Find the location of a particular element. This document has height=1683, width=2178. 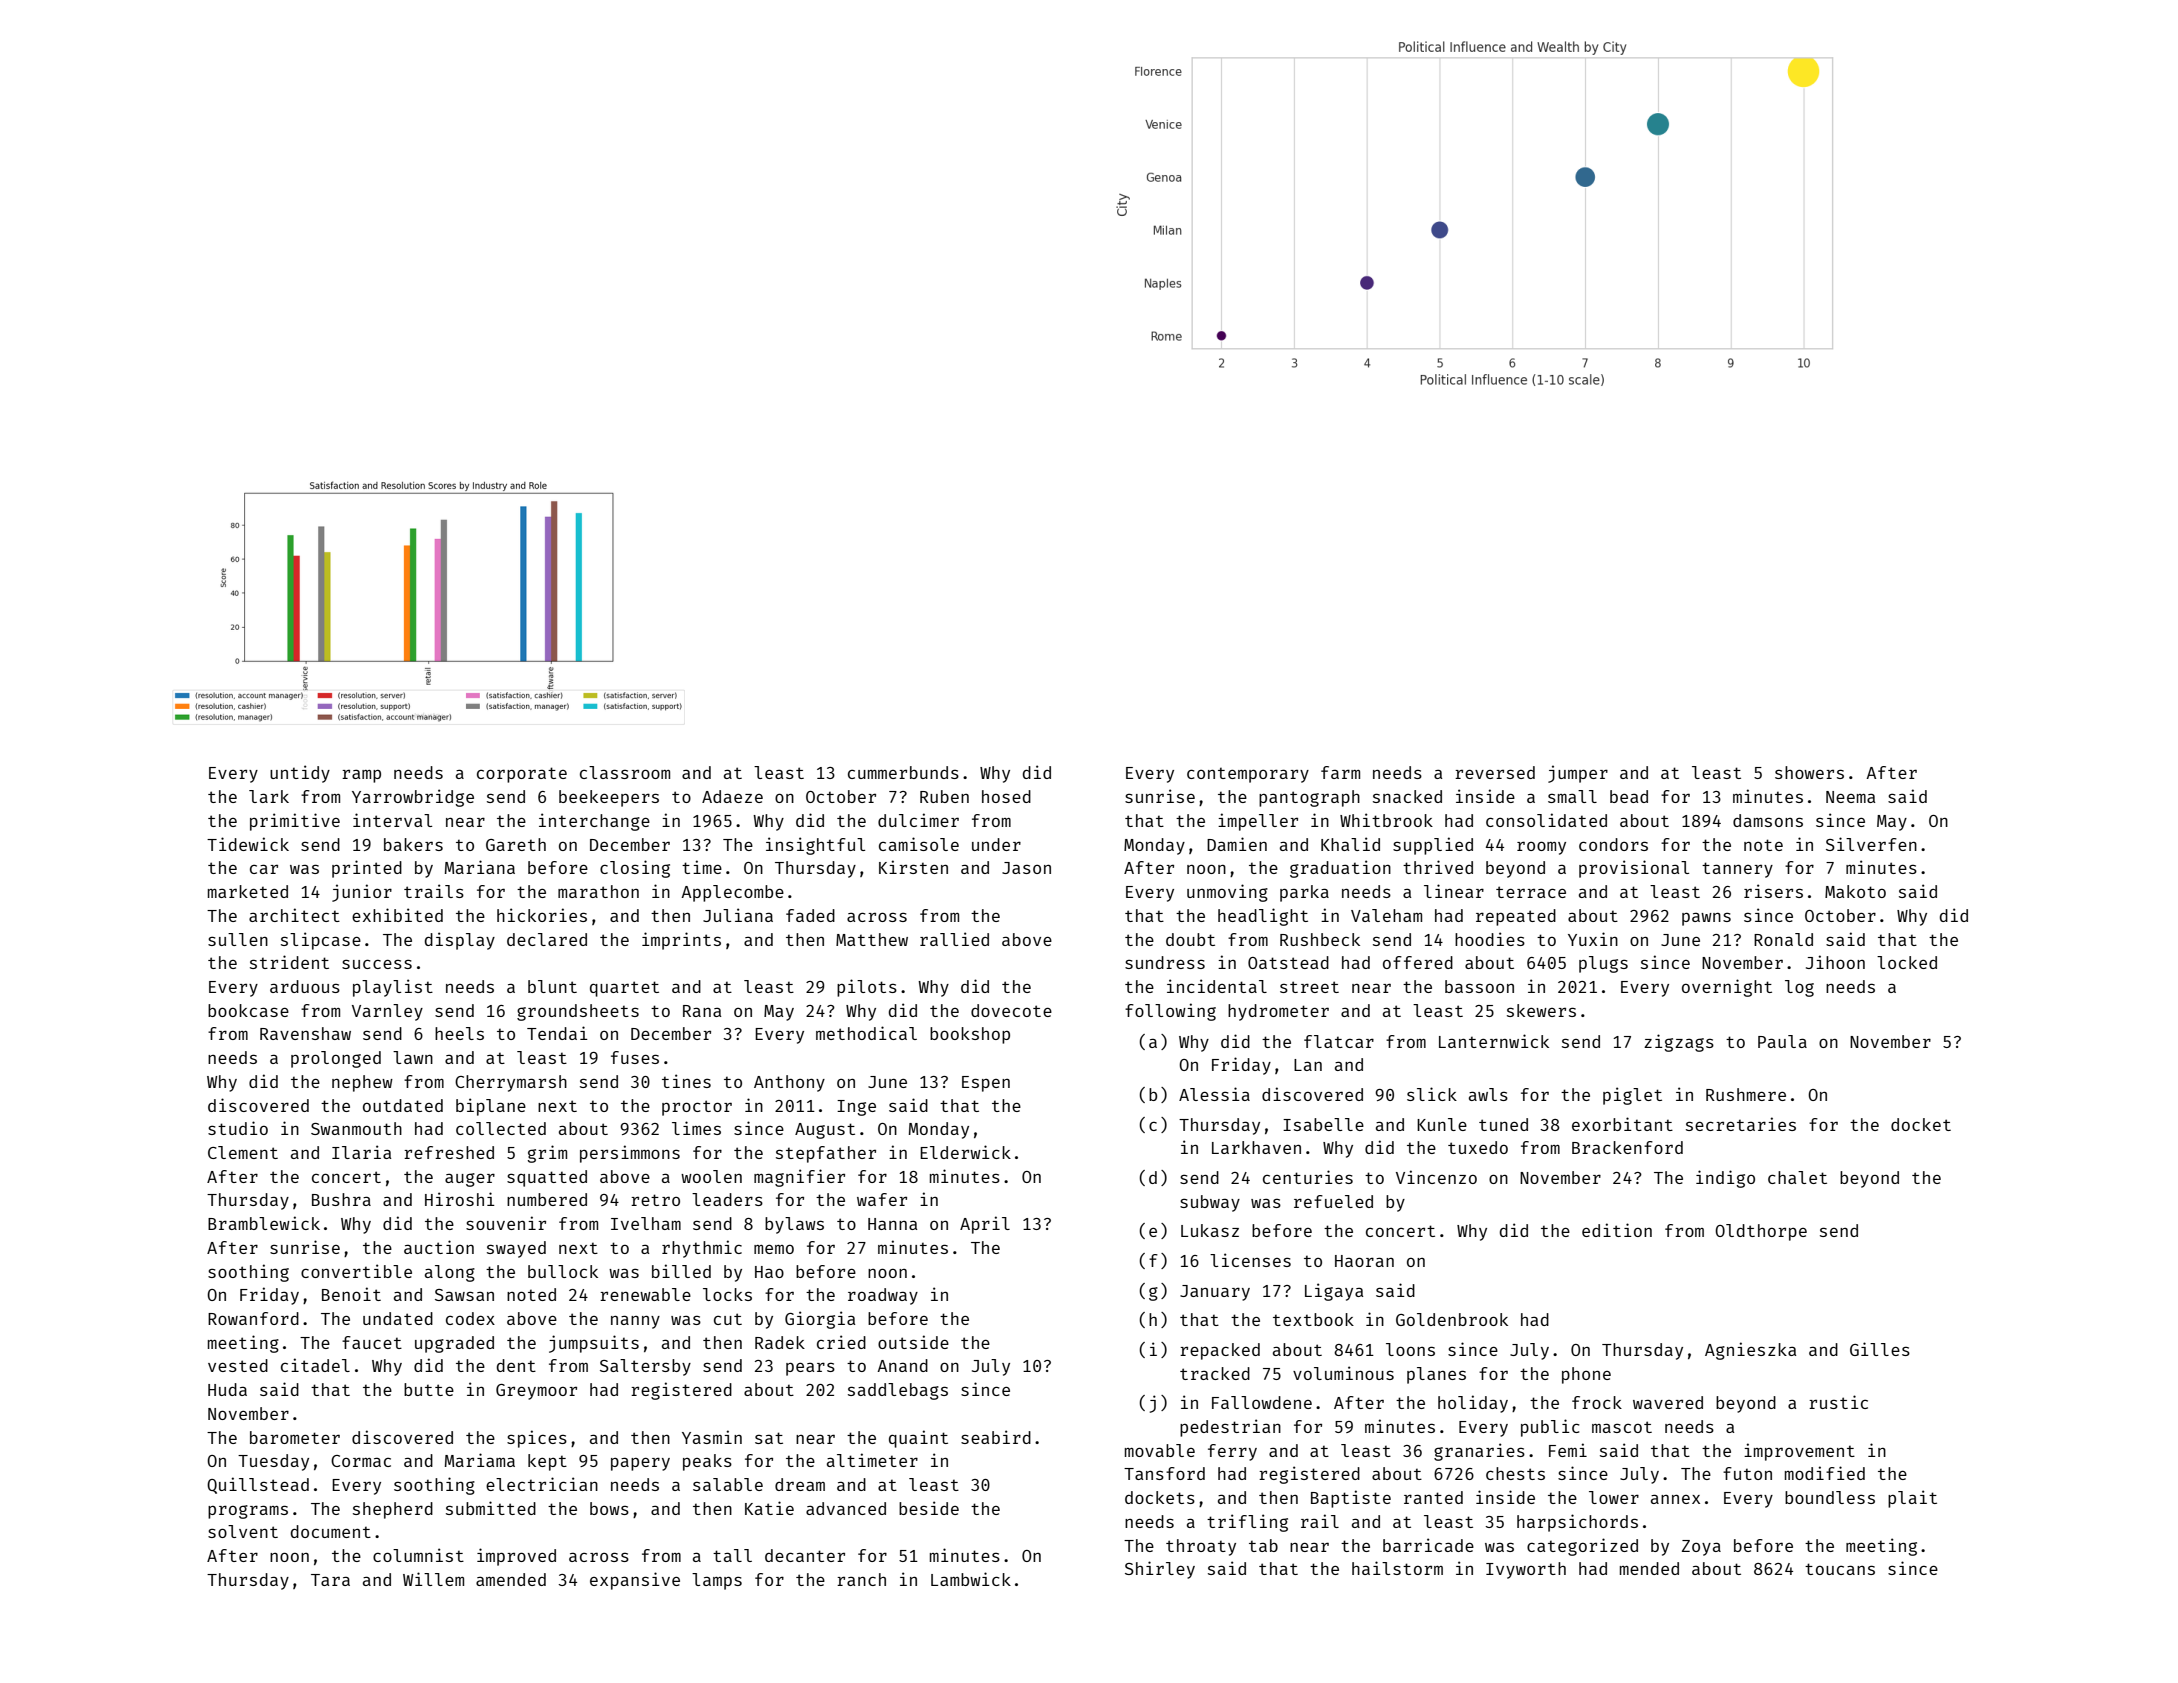

studio is located at coordinates (238, 1128).
